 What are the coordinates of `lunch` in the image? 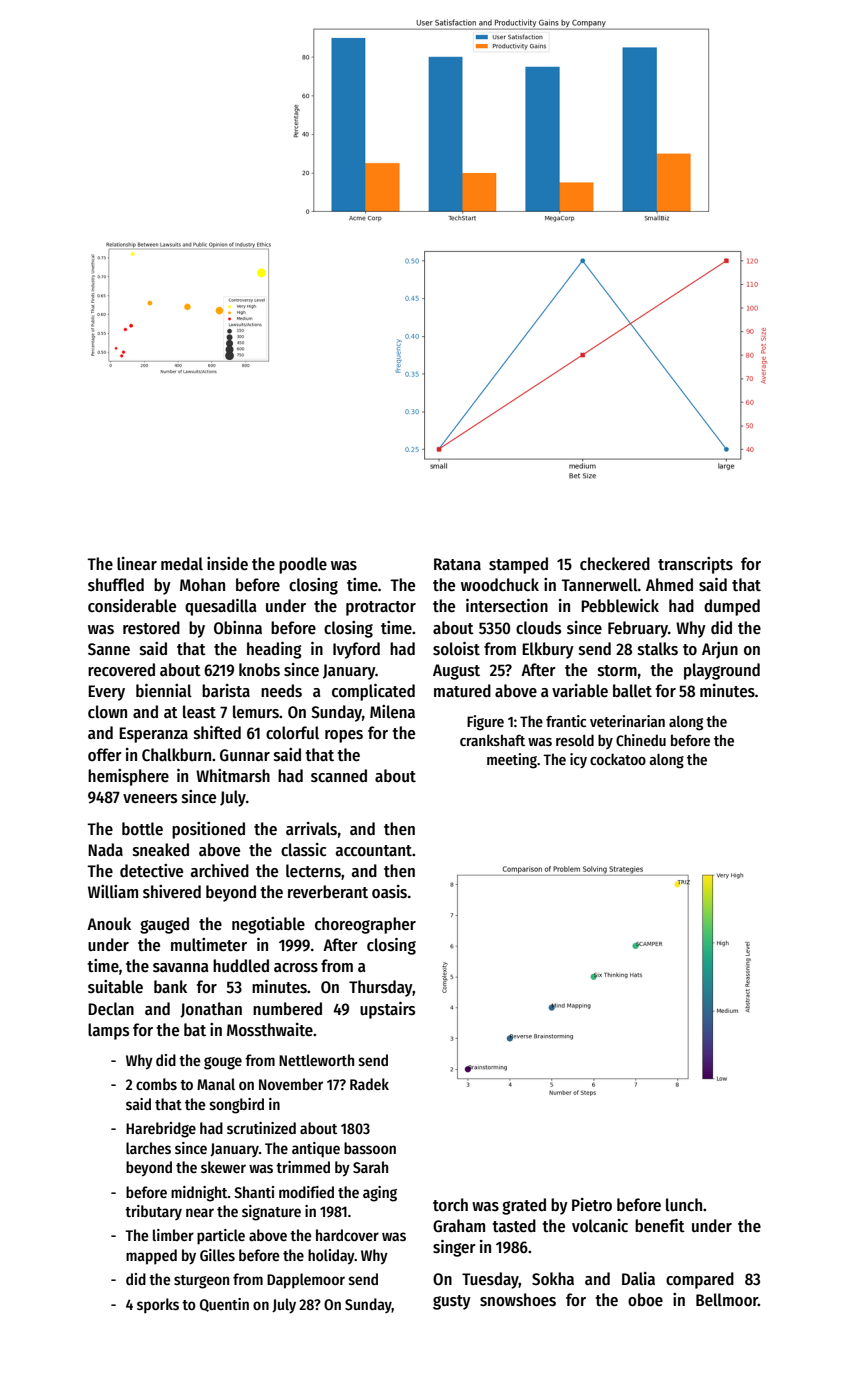 It's located at (684, 1204).
